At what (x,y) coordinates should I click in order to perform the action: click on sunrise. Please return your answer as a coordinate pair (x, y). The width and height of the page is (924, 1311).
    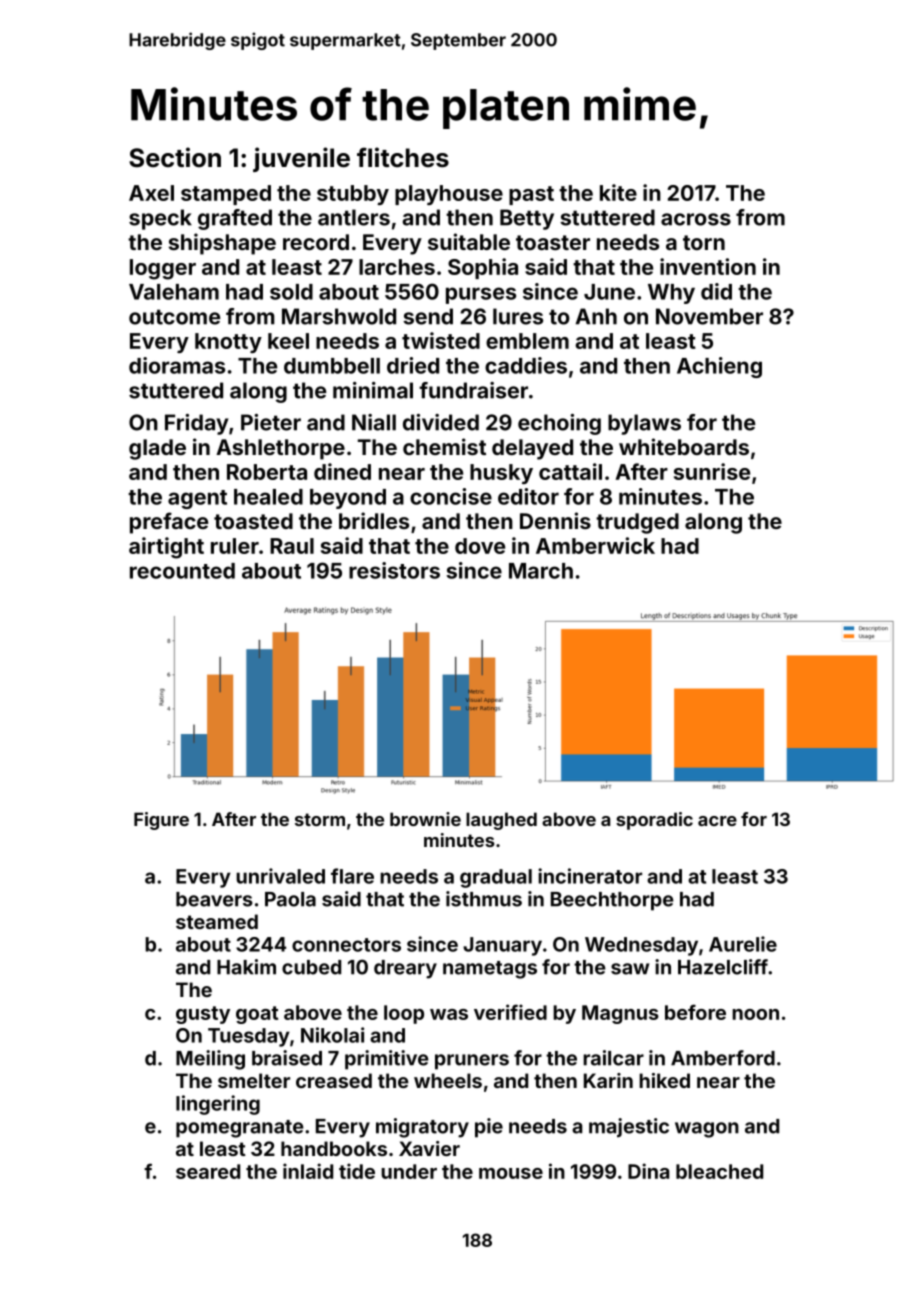
    Looking at the image, I should click on (712, 471).
